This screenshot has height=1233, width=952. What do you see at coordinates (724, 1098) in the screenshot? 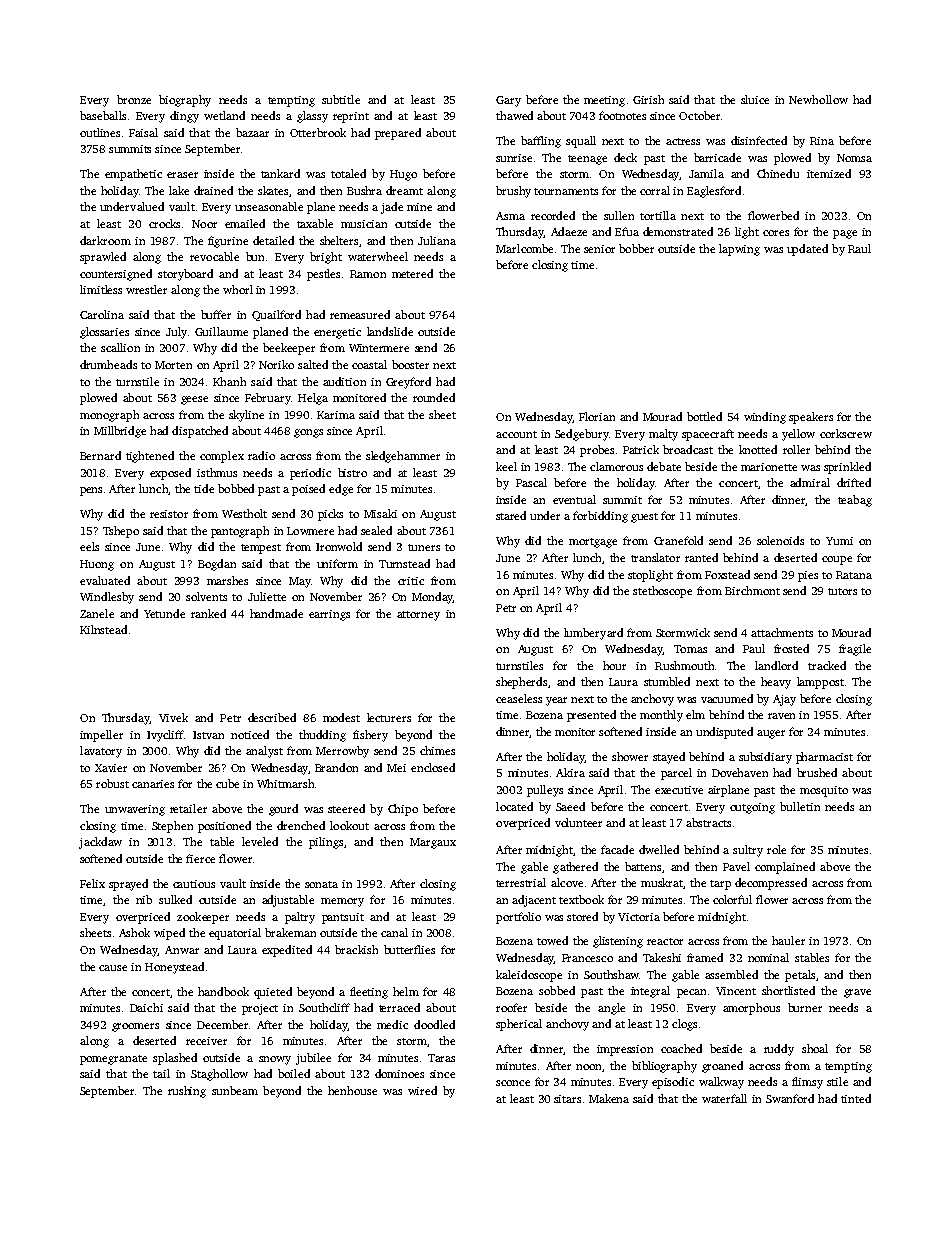
I see `waterfall` at bounding box center [724, 1098].
